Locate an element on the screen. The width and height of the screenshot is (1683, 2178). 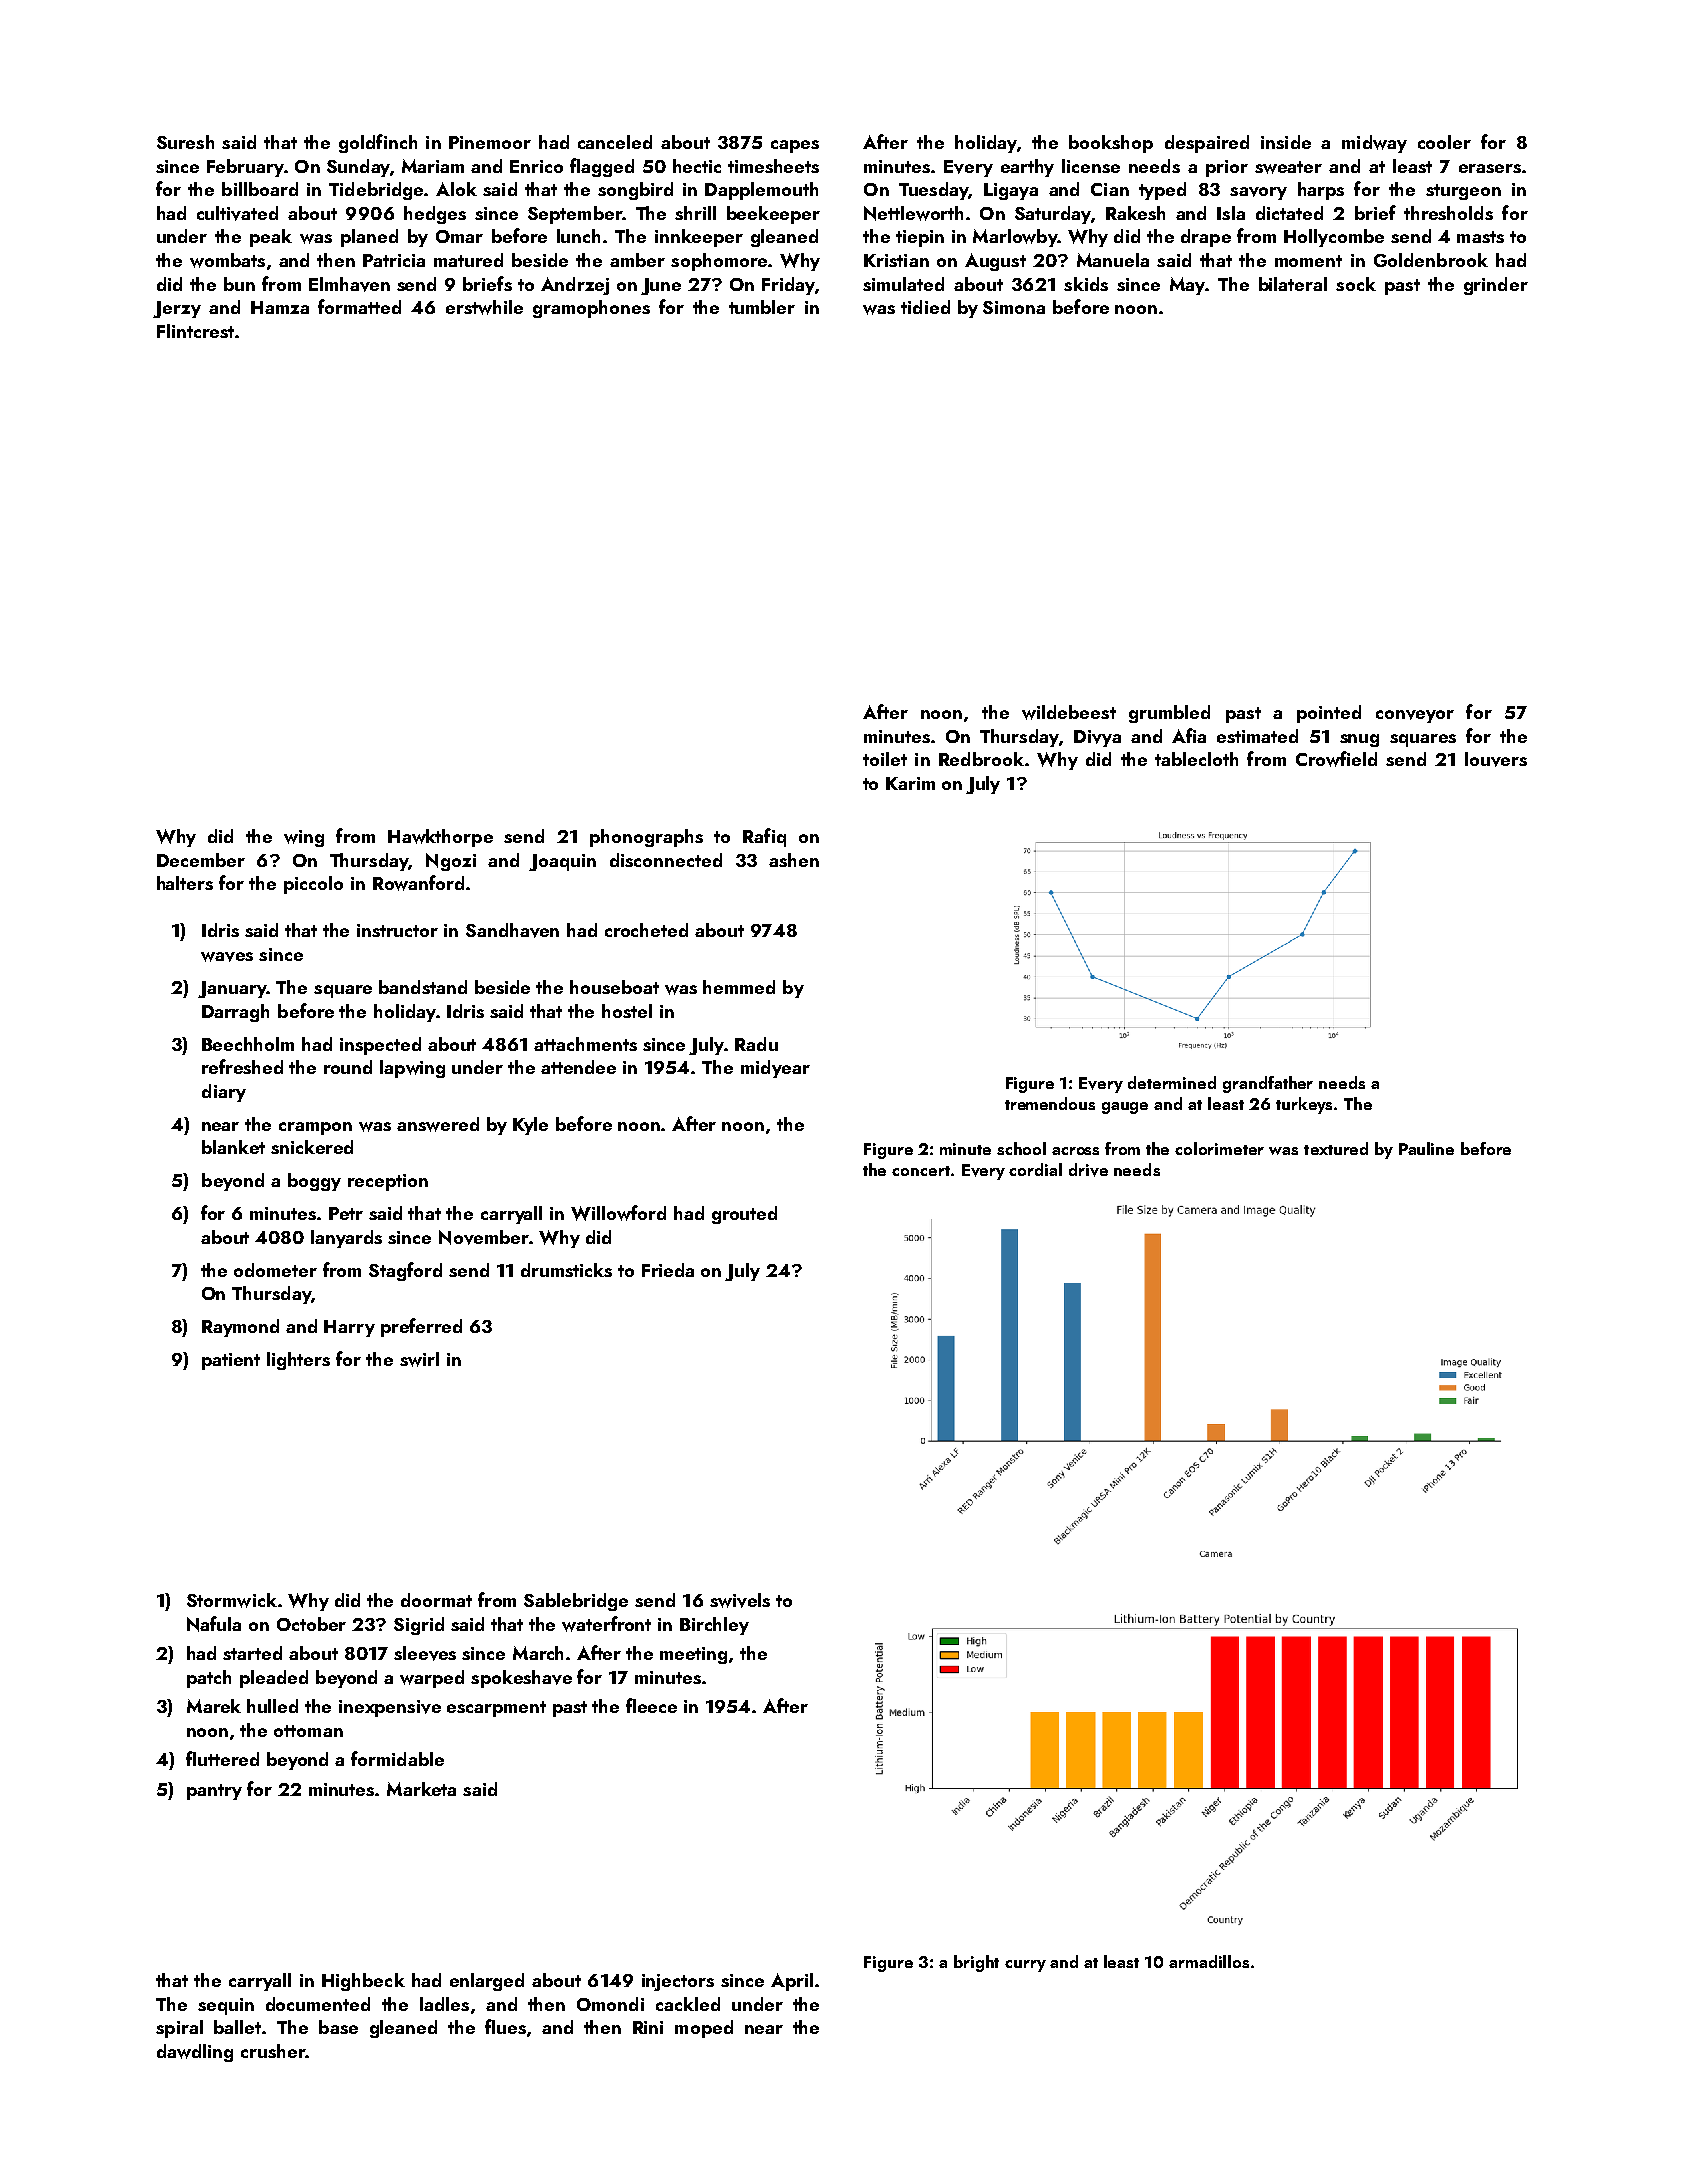
Joaquin is located at coordinates (562, 862).
